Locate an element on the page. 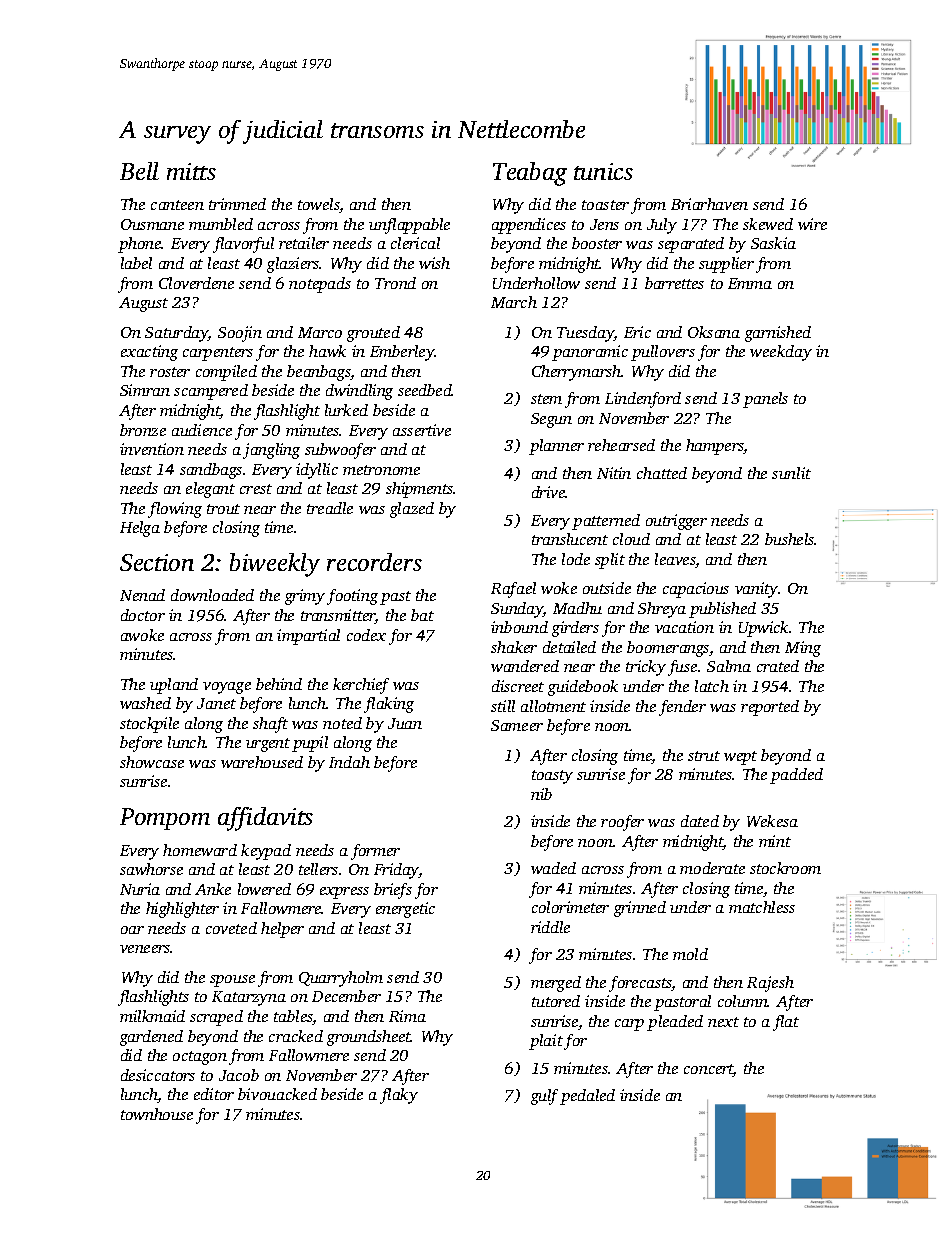  desiccators is located at coordinates (158, 1075).
